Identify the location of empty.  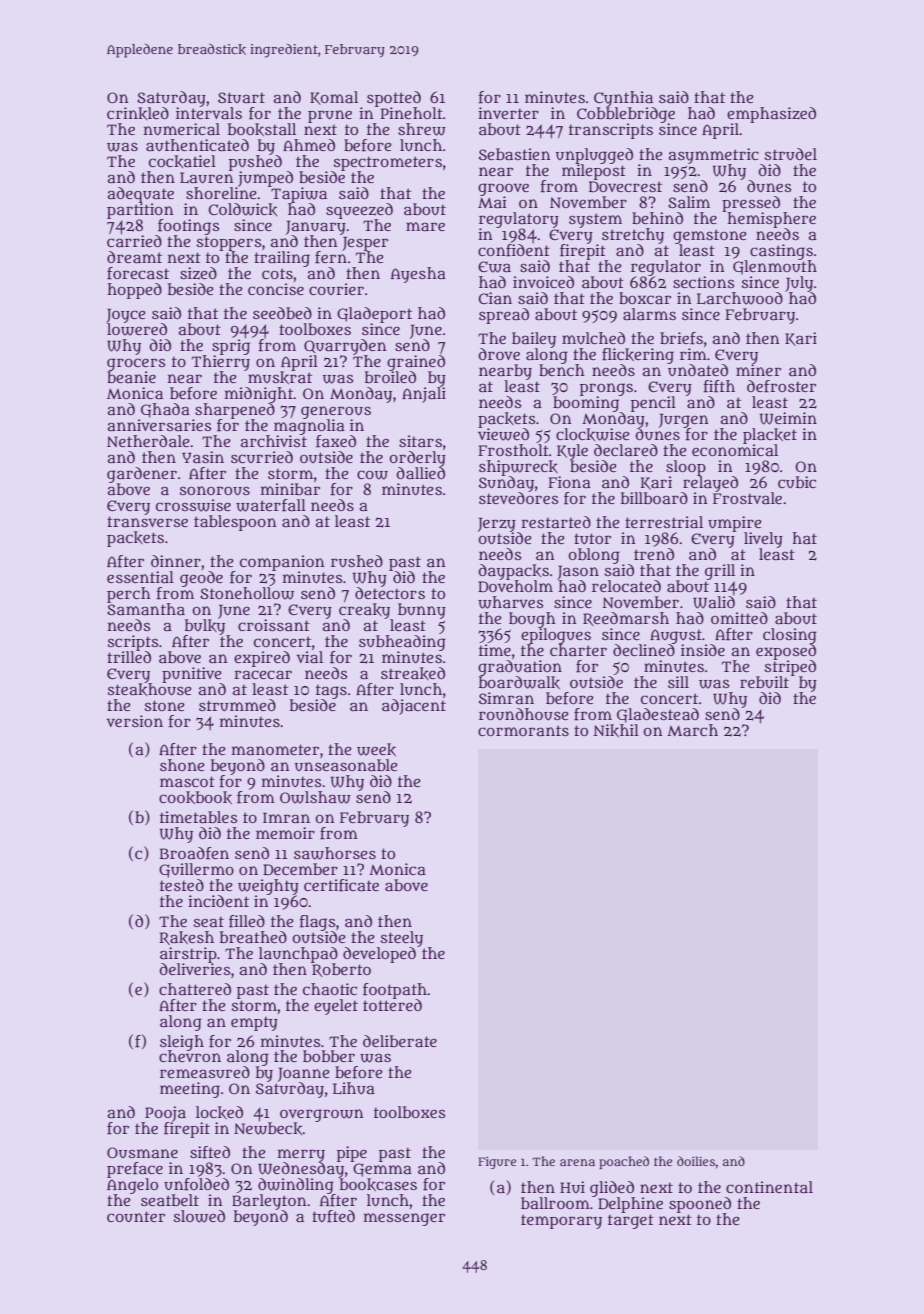
(254, 1024).
